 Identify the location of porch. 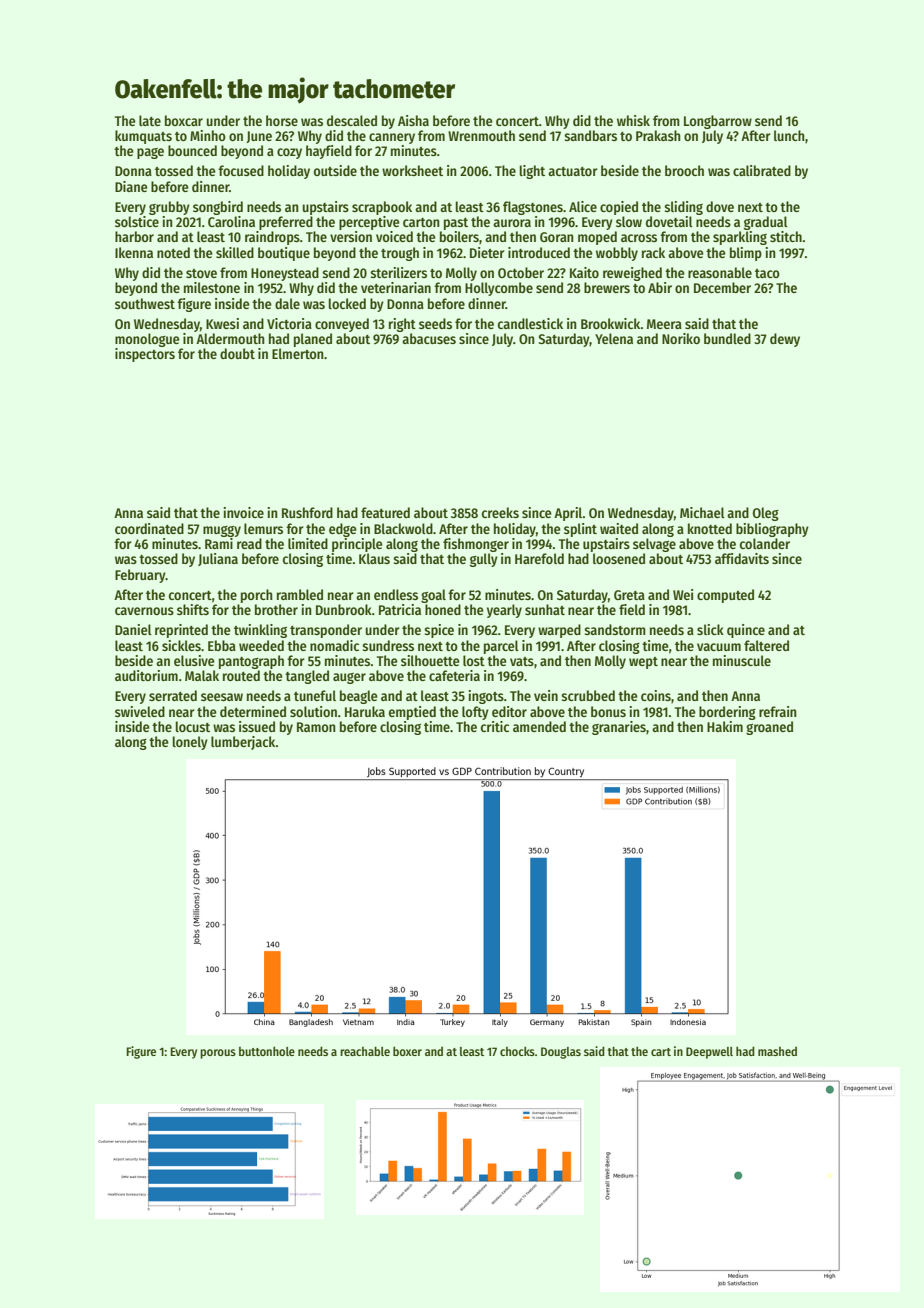
(257, 596).
